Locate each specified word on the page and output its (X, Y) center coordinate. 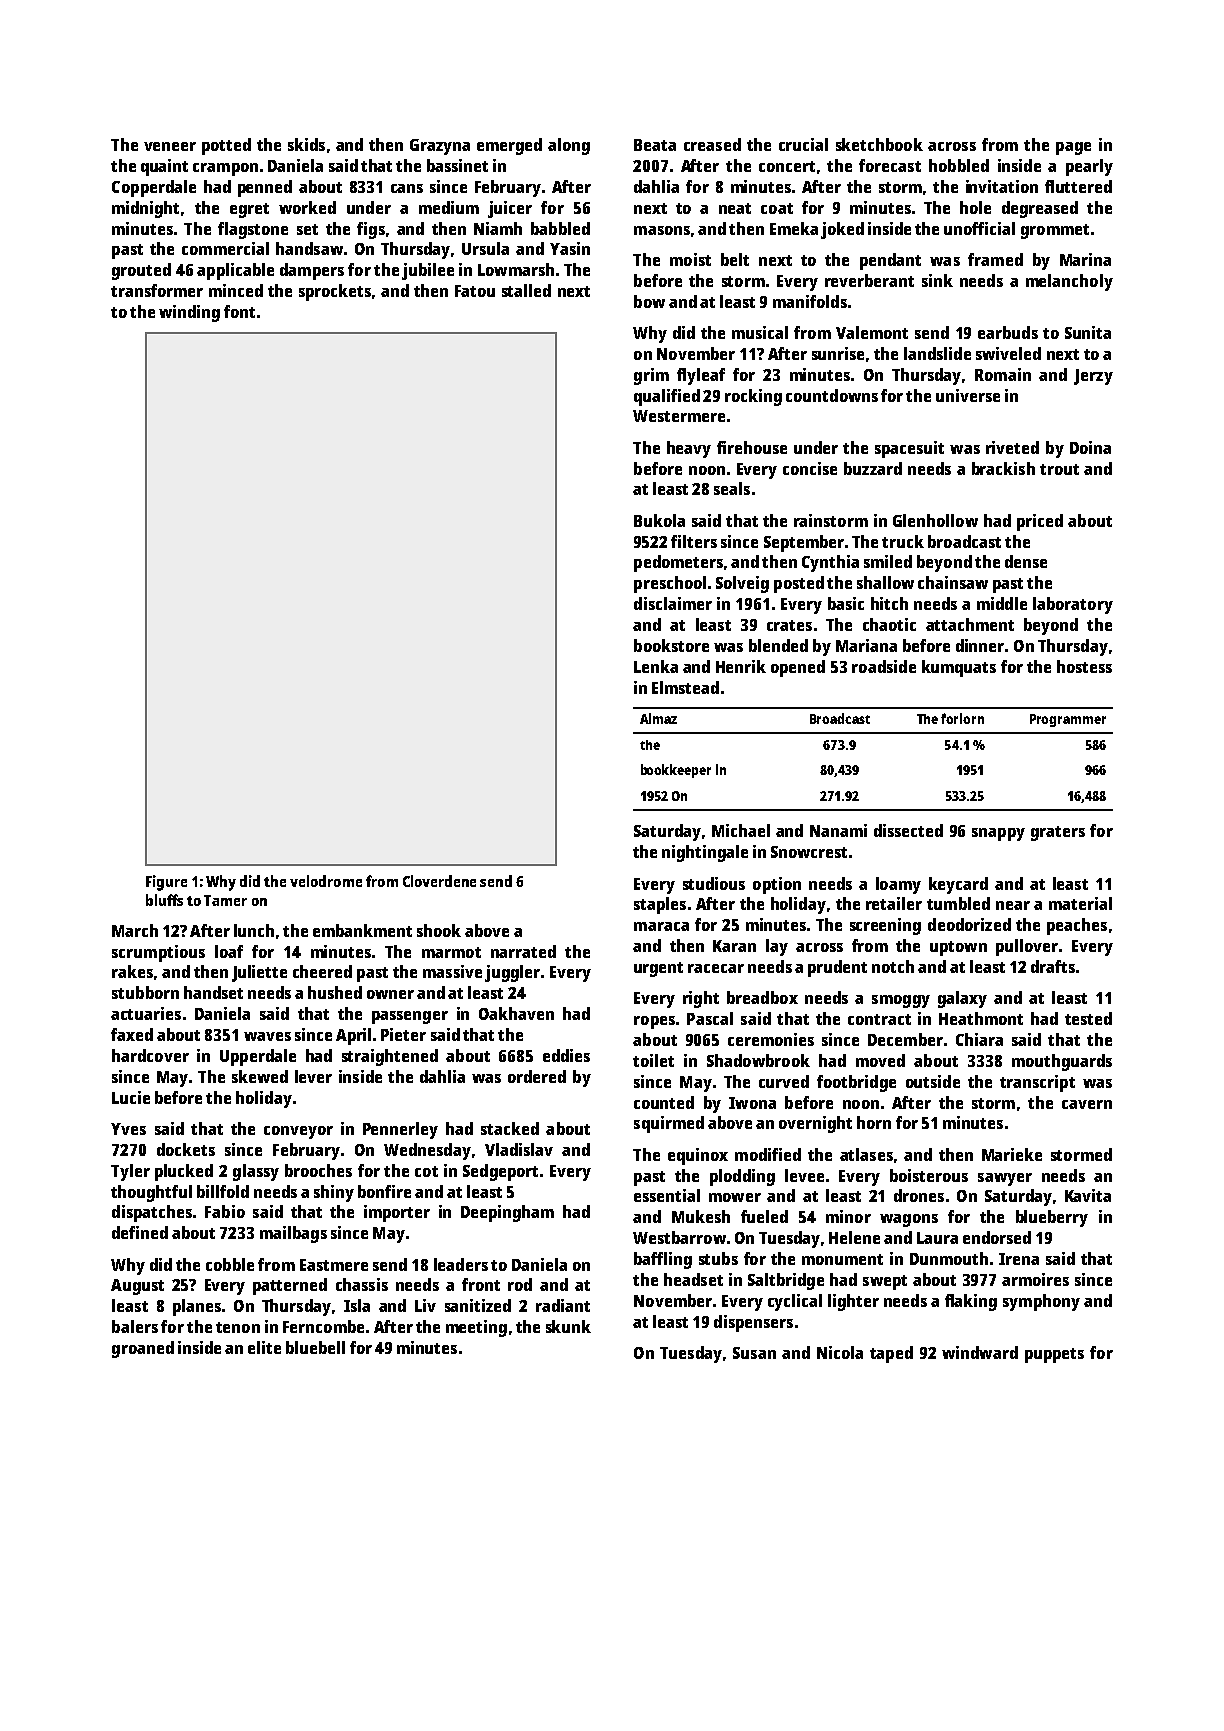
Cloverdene (439, 881)
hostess (1084, 666)
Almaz (658, 718)
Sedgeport (500, 1172)
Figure (166, 883)
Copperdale (154, 188)
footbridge (856, 1083)
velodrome (326, 881)
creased (712, 144)
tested (1088, 1018)
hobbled (959, 165)
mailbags (293, 1234)
